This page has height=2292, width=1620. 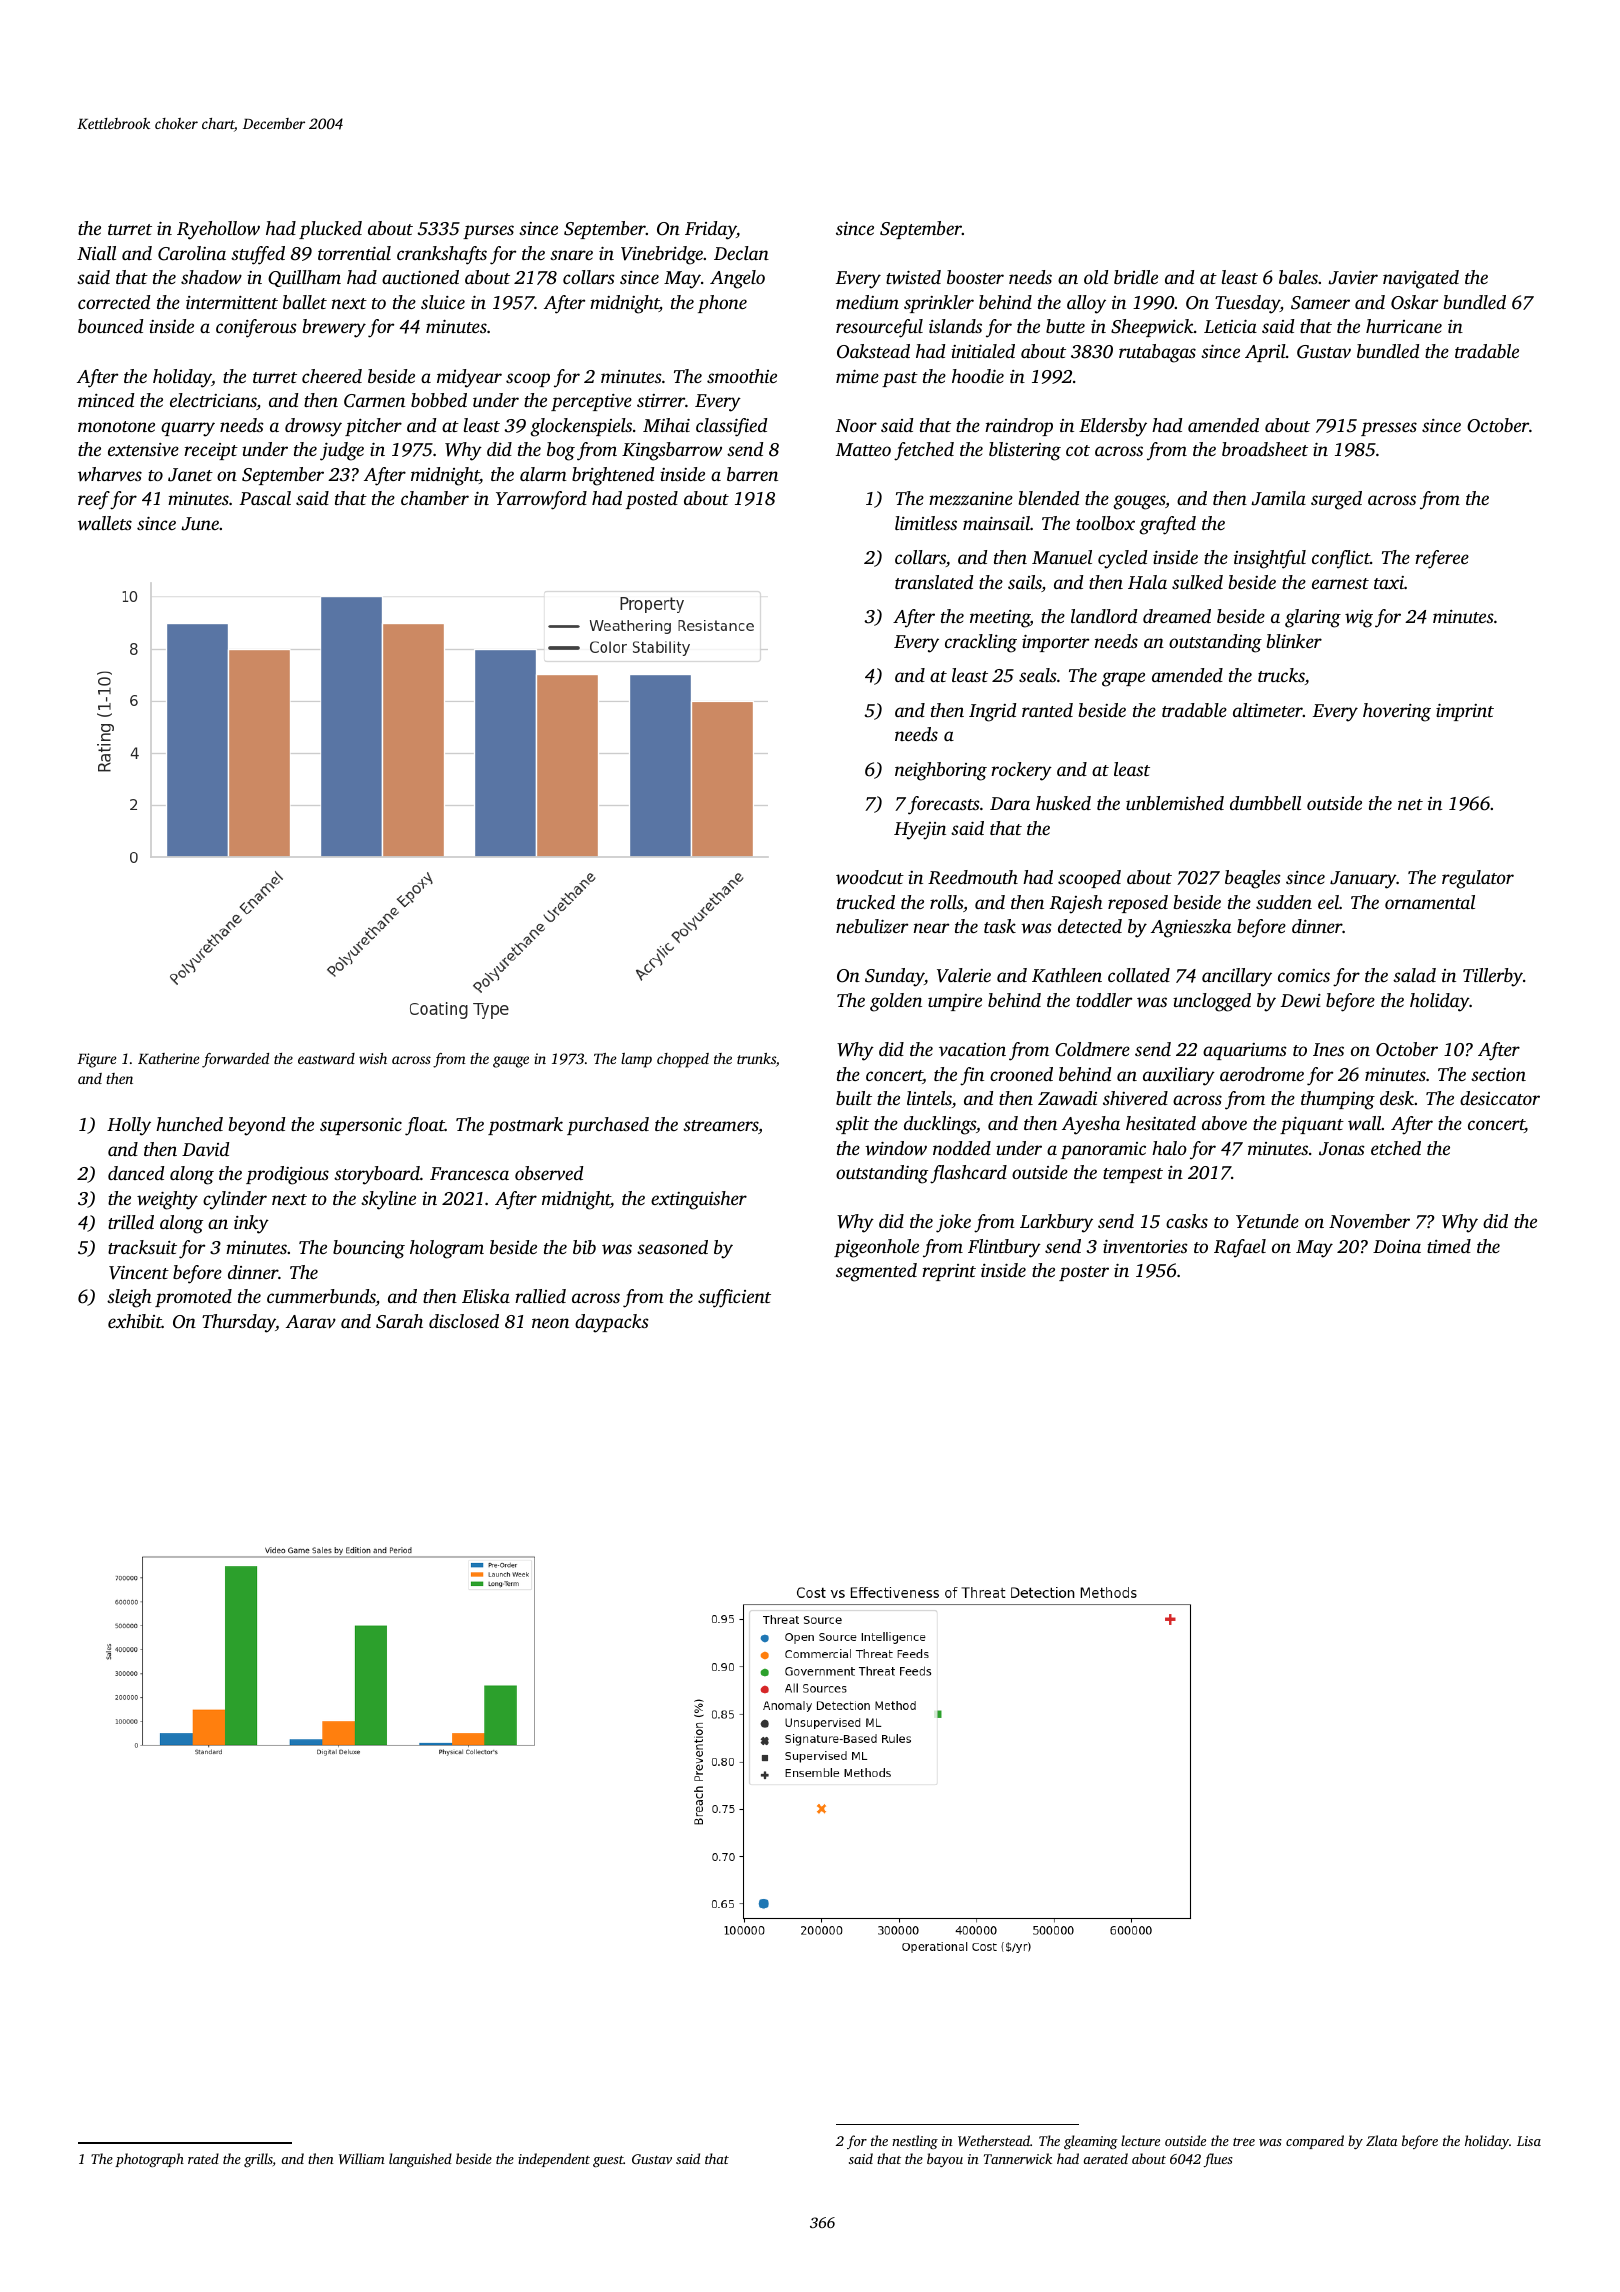 I want to click on Declan, so click(x=741, y=253).
